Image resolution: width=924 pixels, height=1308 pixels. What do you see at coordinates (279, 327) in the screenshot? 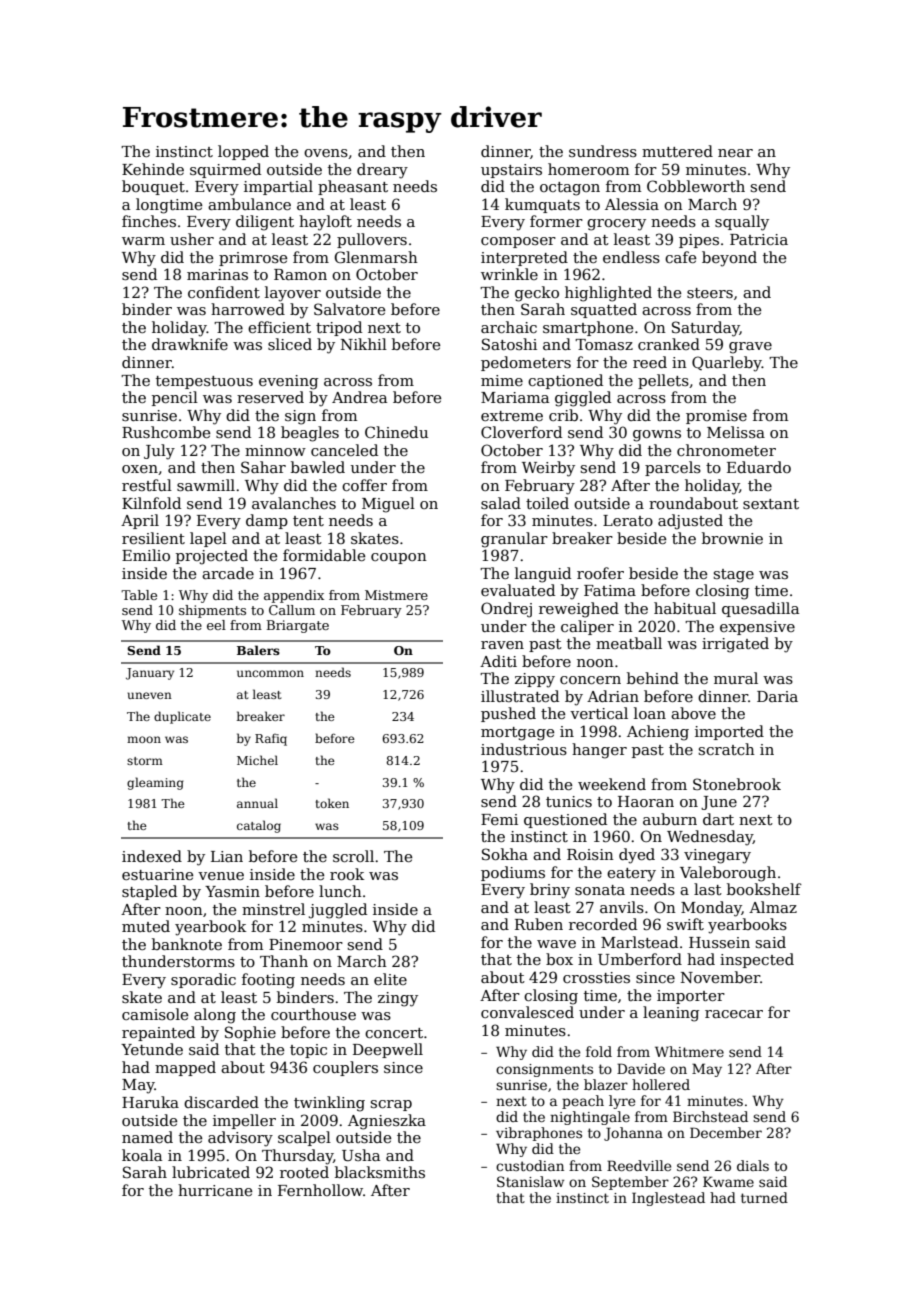
I see `efficient` at bounding box center [279, 327].
